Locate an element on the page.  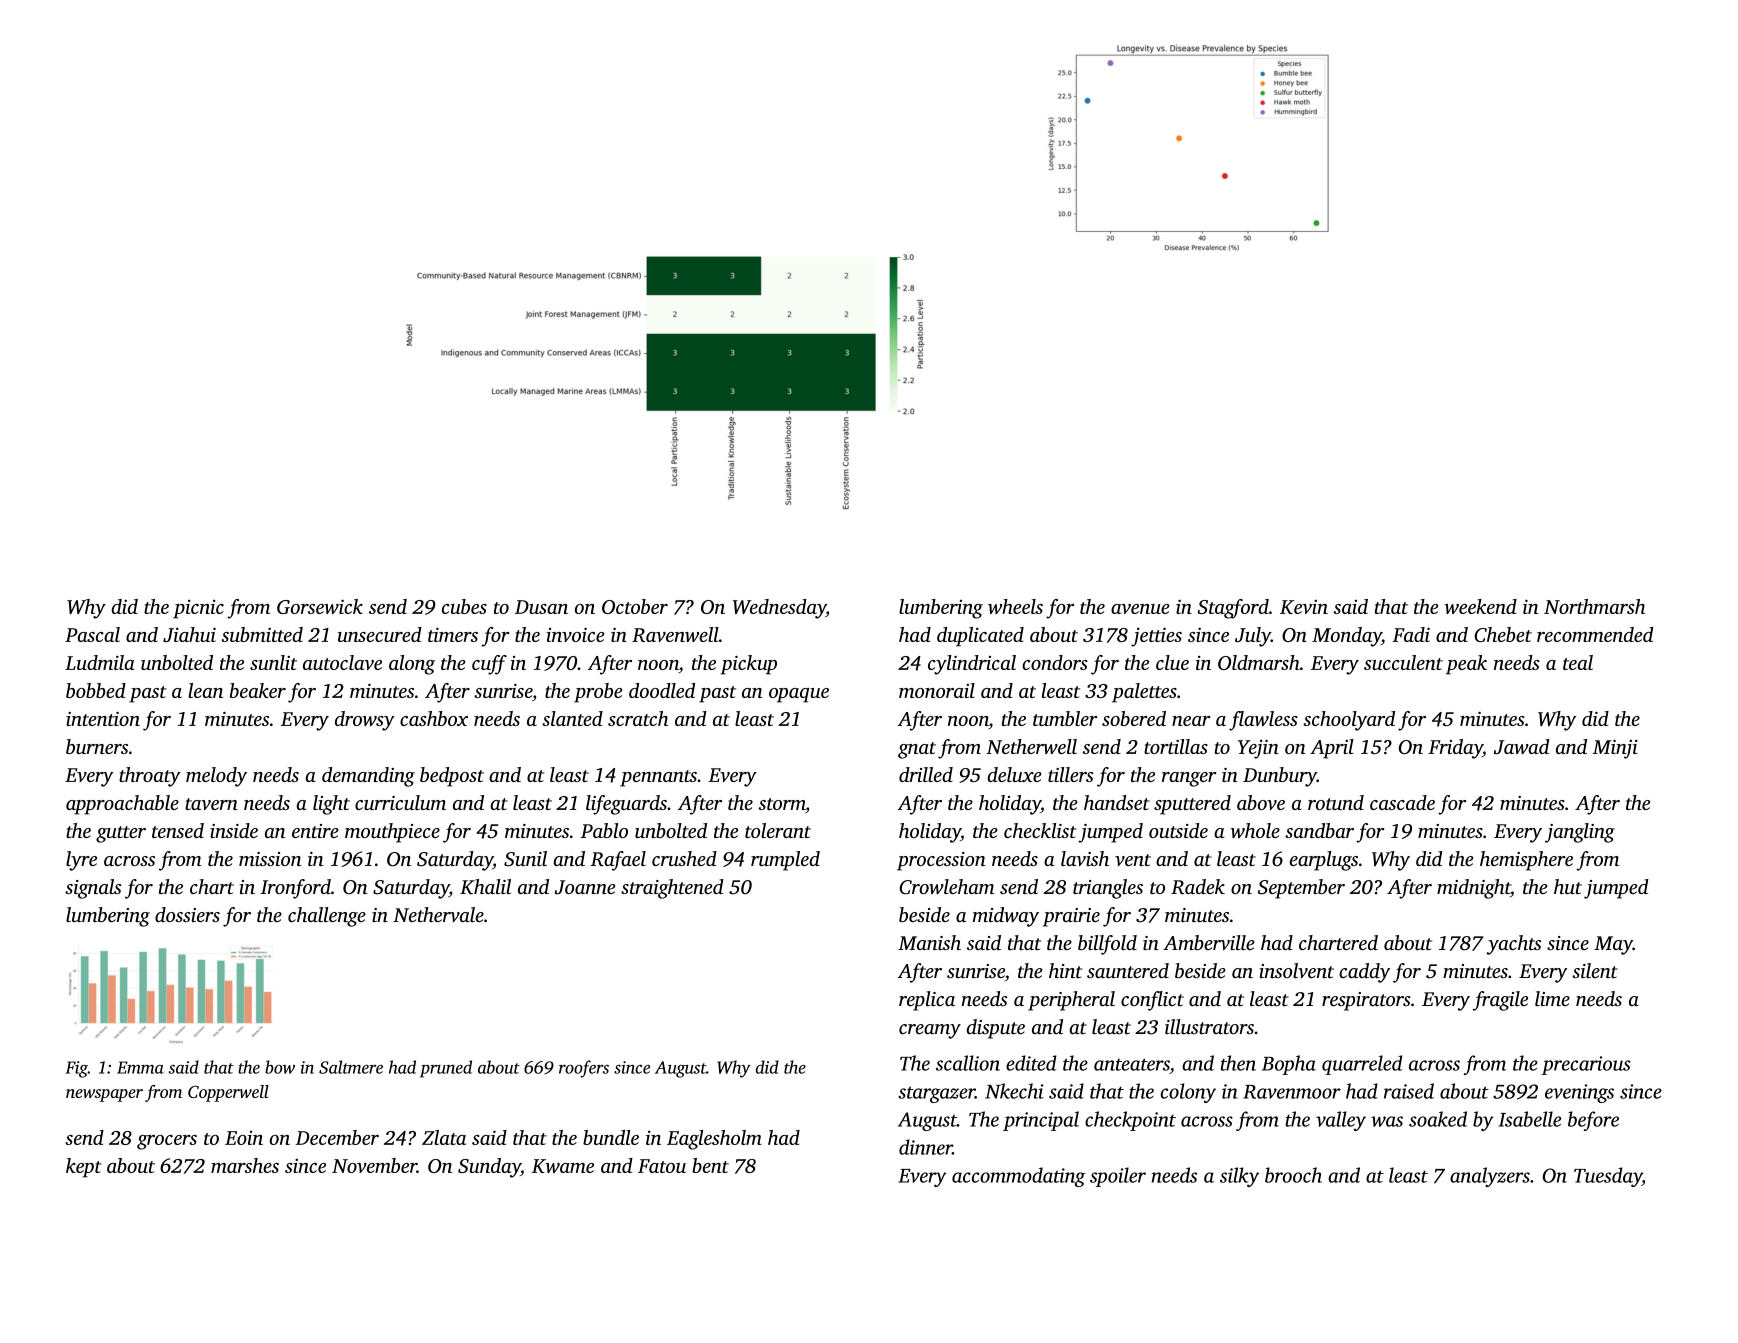
cylindrical is located at coordinates (972, 665).
